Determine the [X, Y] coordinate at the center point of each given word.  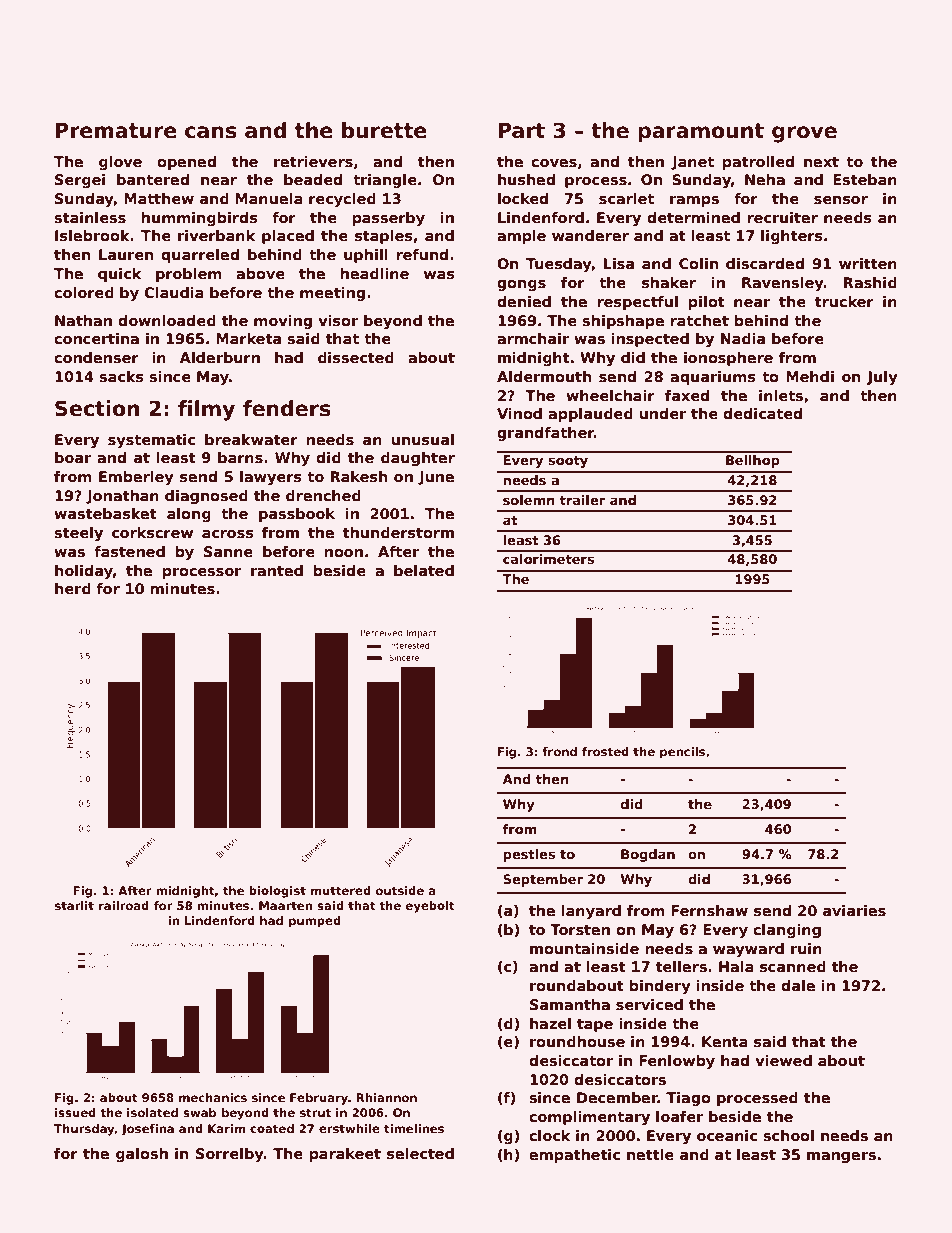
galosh [142, 1155]
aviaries [854, 910]
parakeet [345, 1155]
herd [73, 588]
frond [559, 751]
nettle [650, 1154]
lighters [792, 237]
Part [522, 131]
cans [211, 132]
